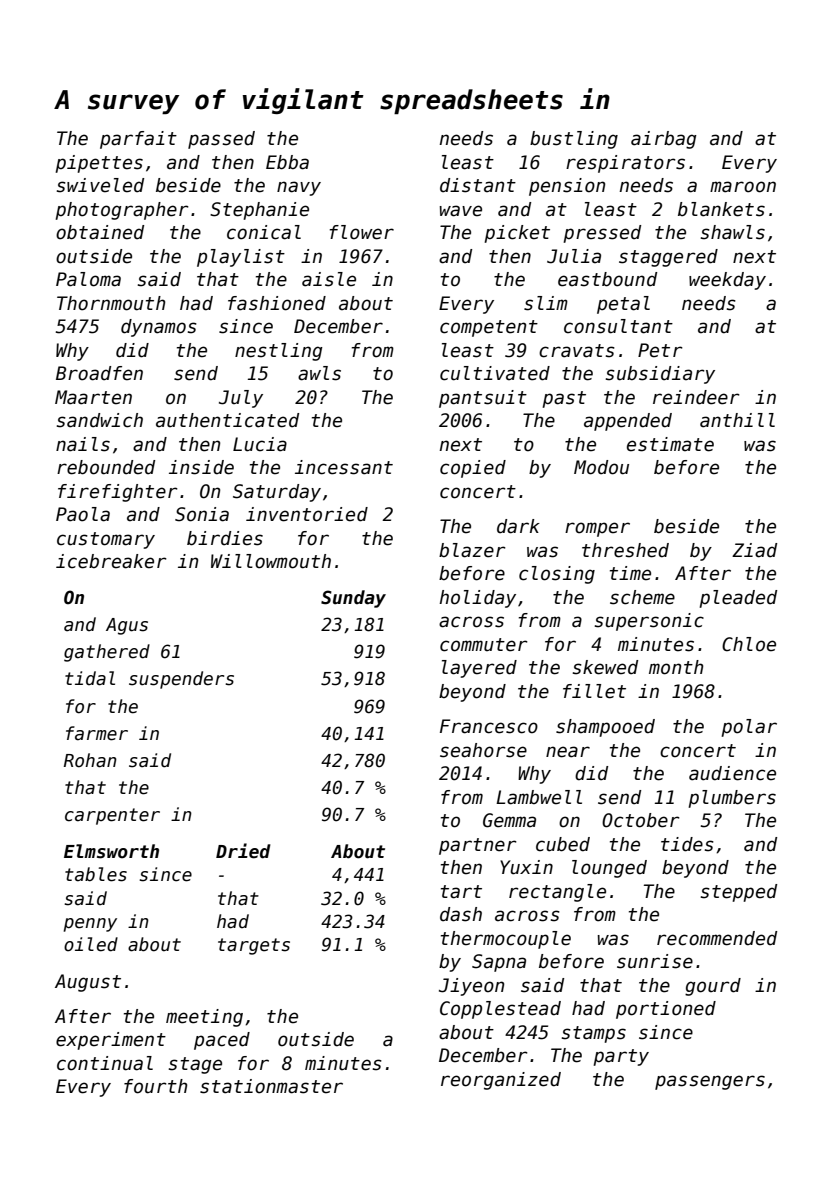 This page has width=833, height=1182. I want to click on stationmaster, so click(271, 1086).
